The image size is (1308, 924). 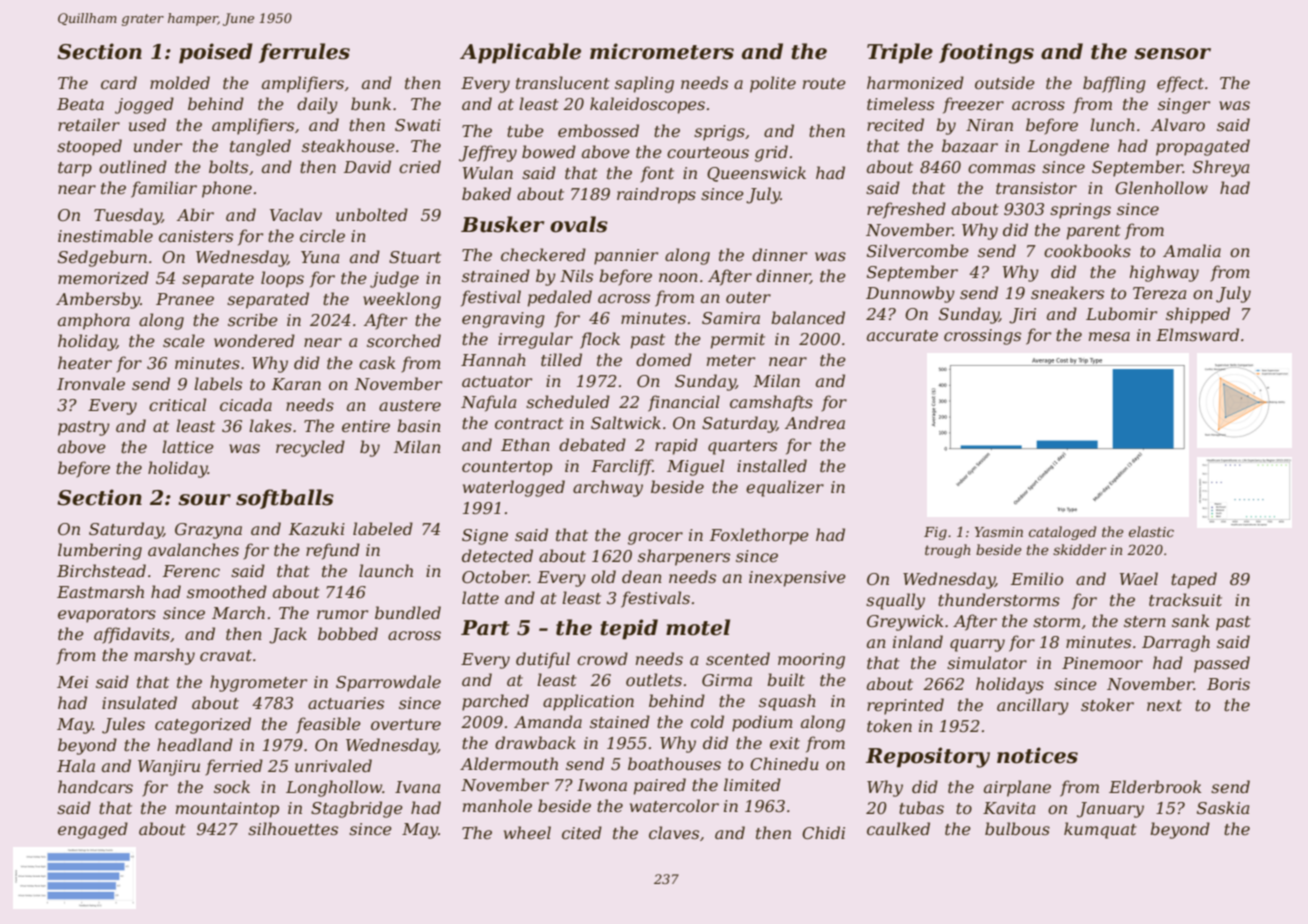 What do you see at coordinates (180, 82) in the document?
I see `molded` at bounding box center [180, 82].
